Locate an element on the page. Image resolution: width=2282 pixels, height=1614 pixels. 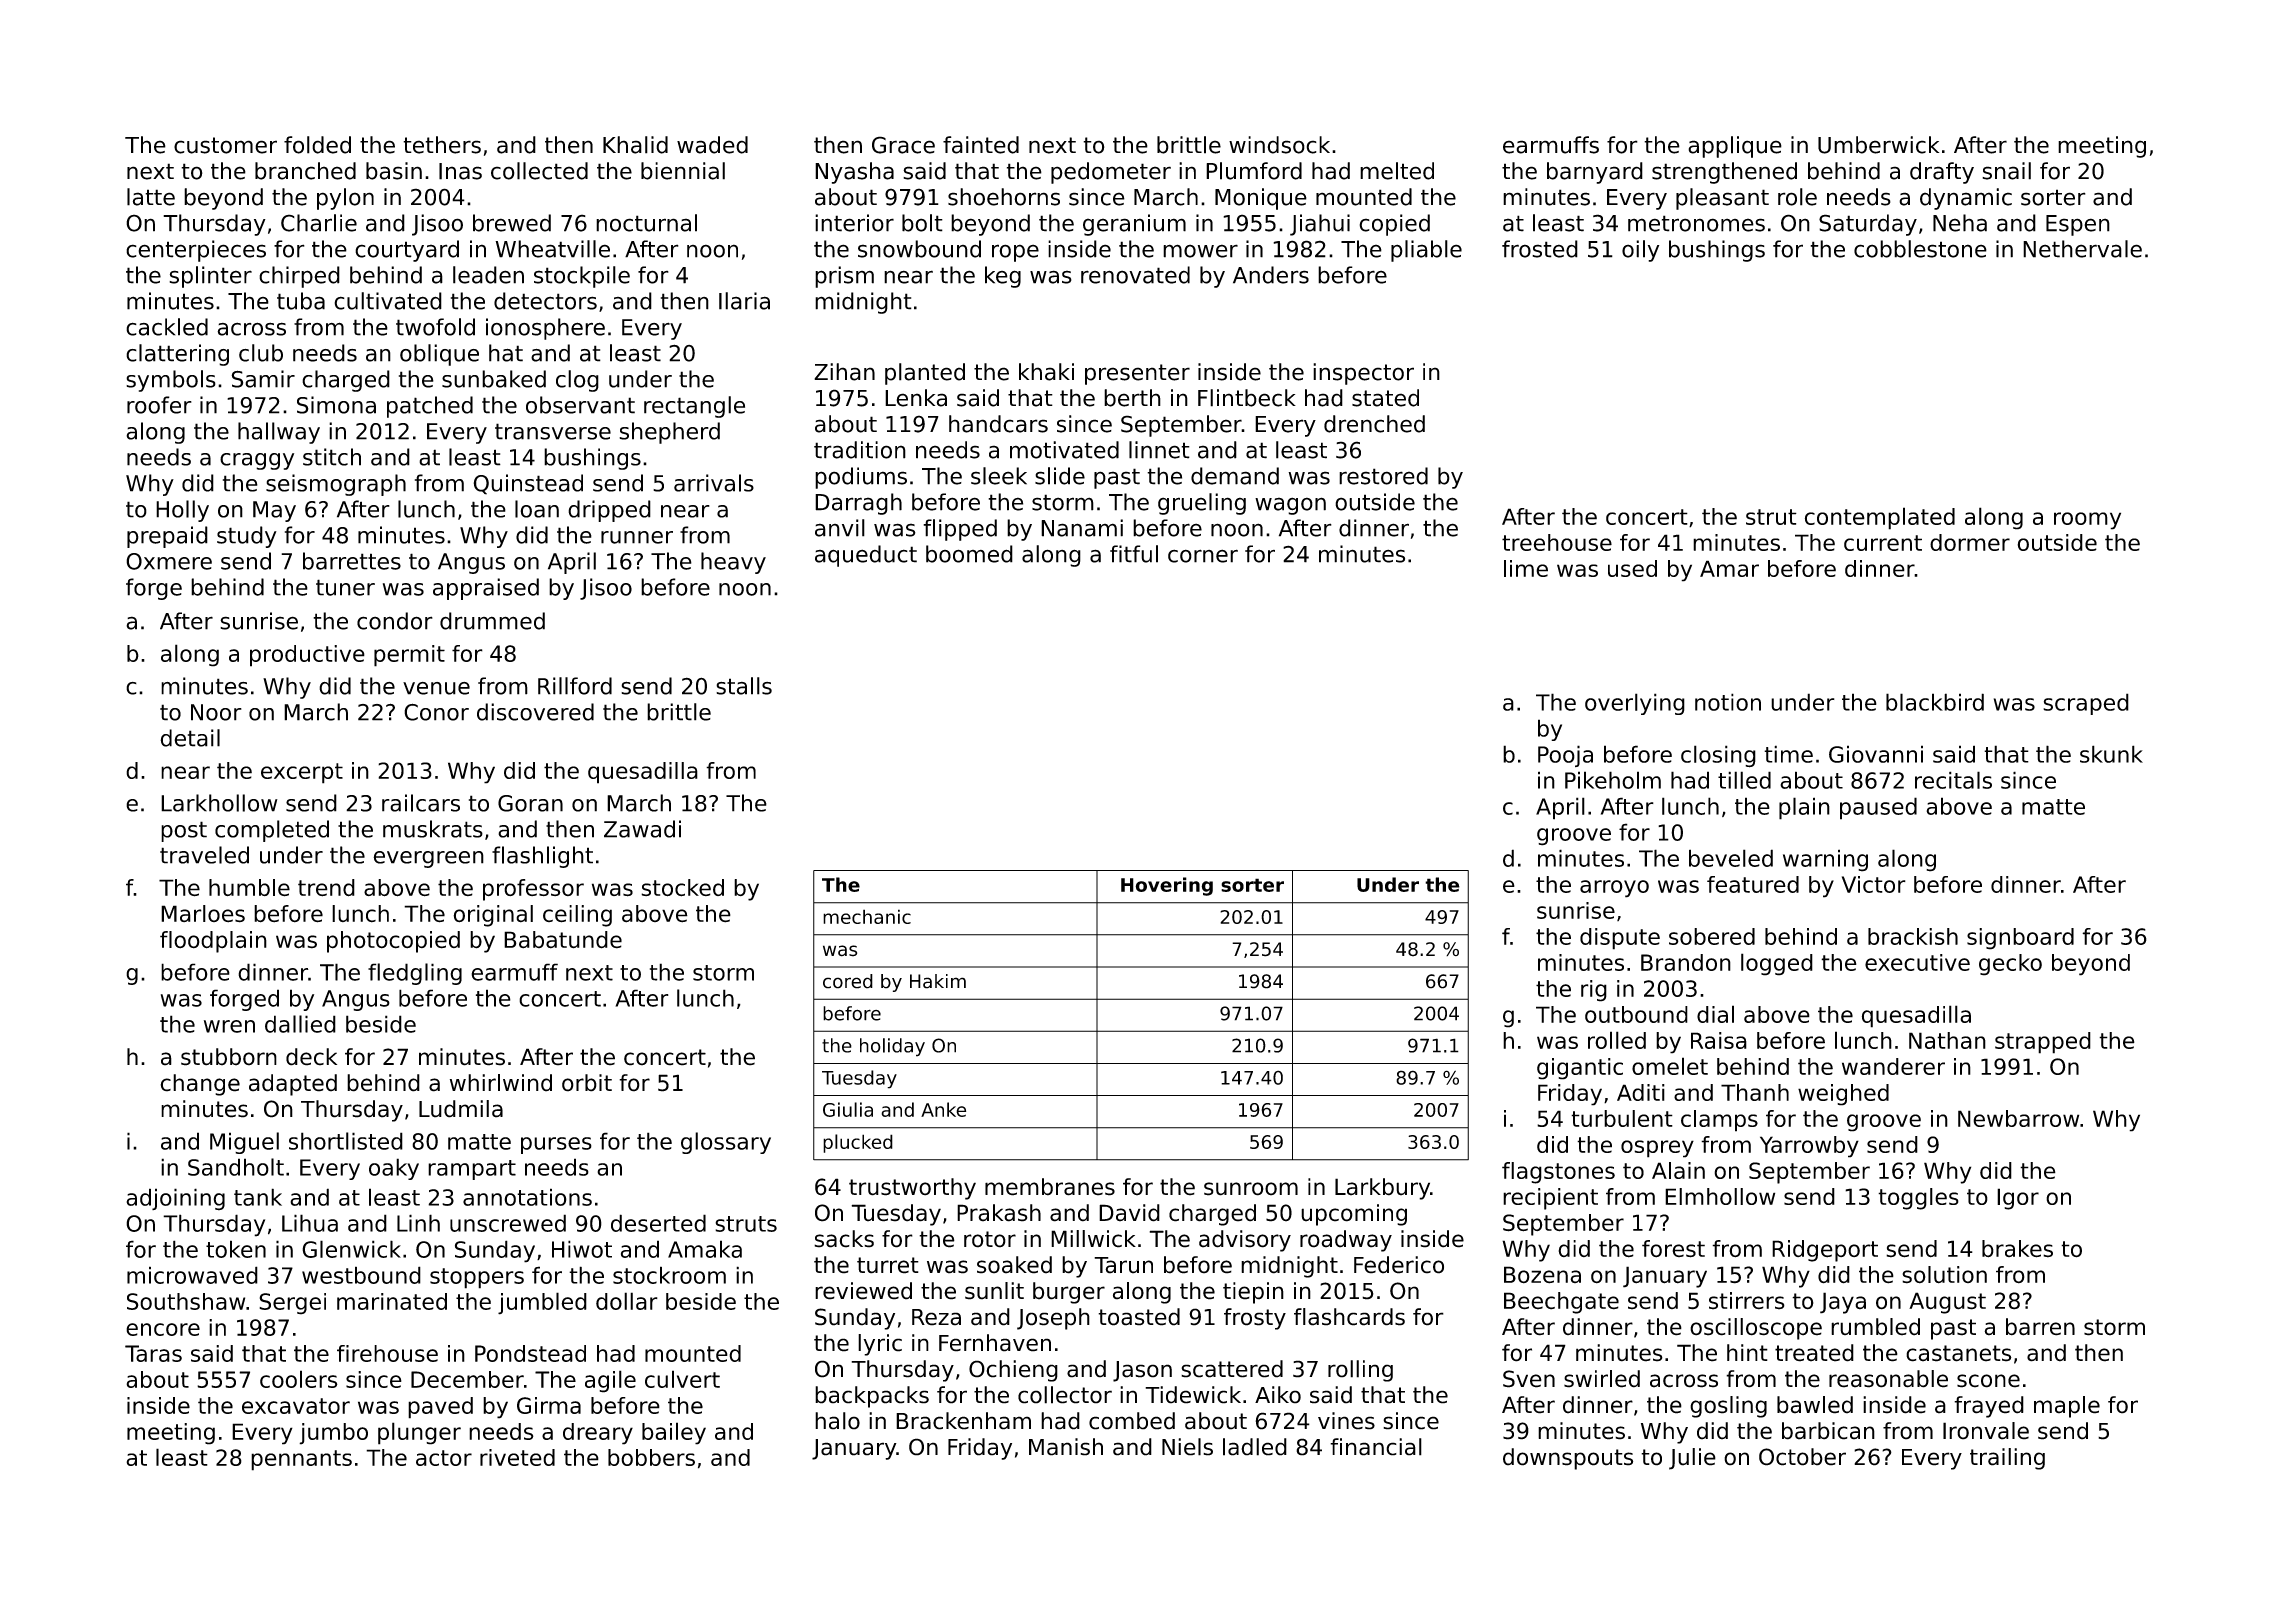
Larkhollow is located at coordinates (219, 803).
